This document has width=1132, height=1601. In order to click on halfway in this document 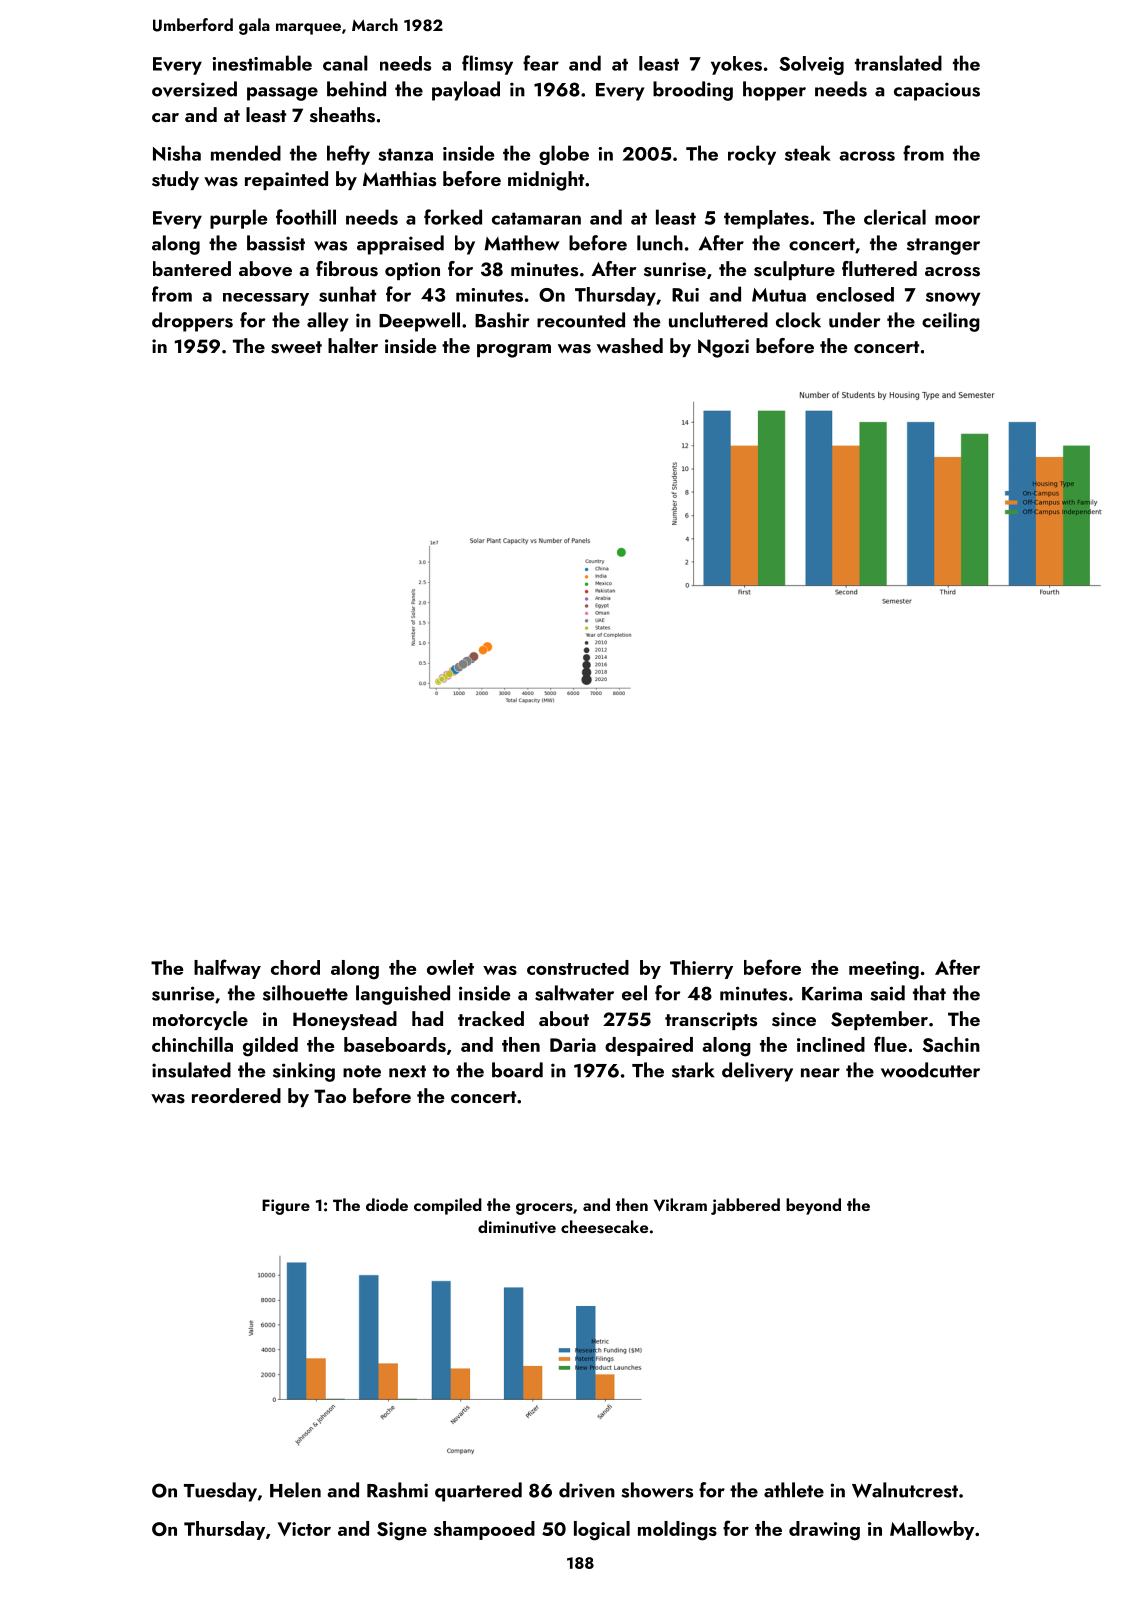, I will do `click(227, 969)`.
